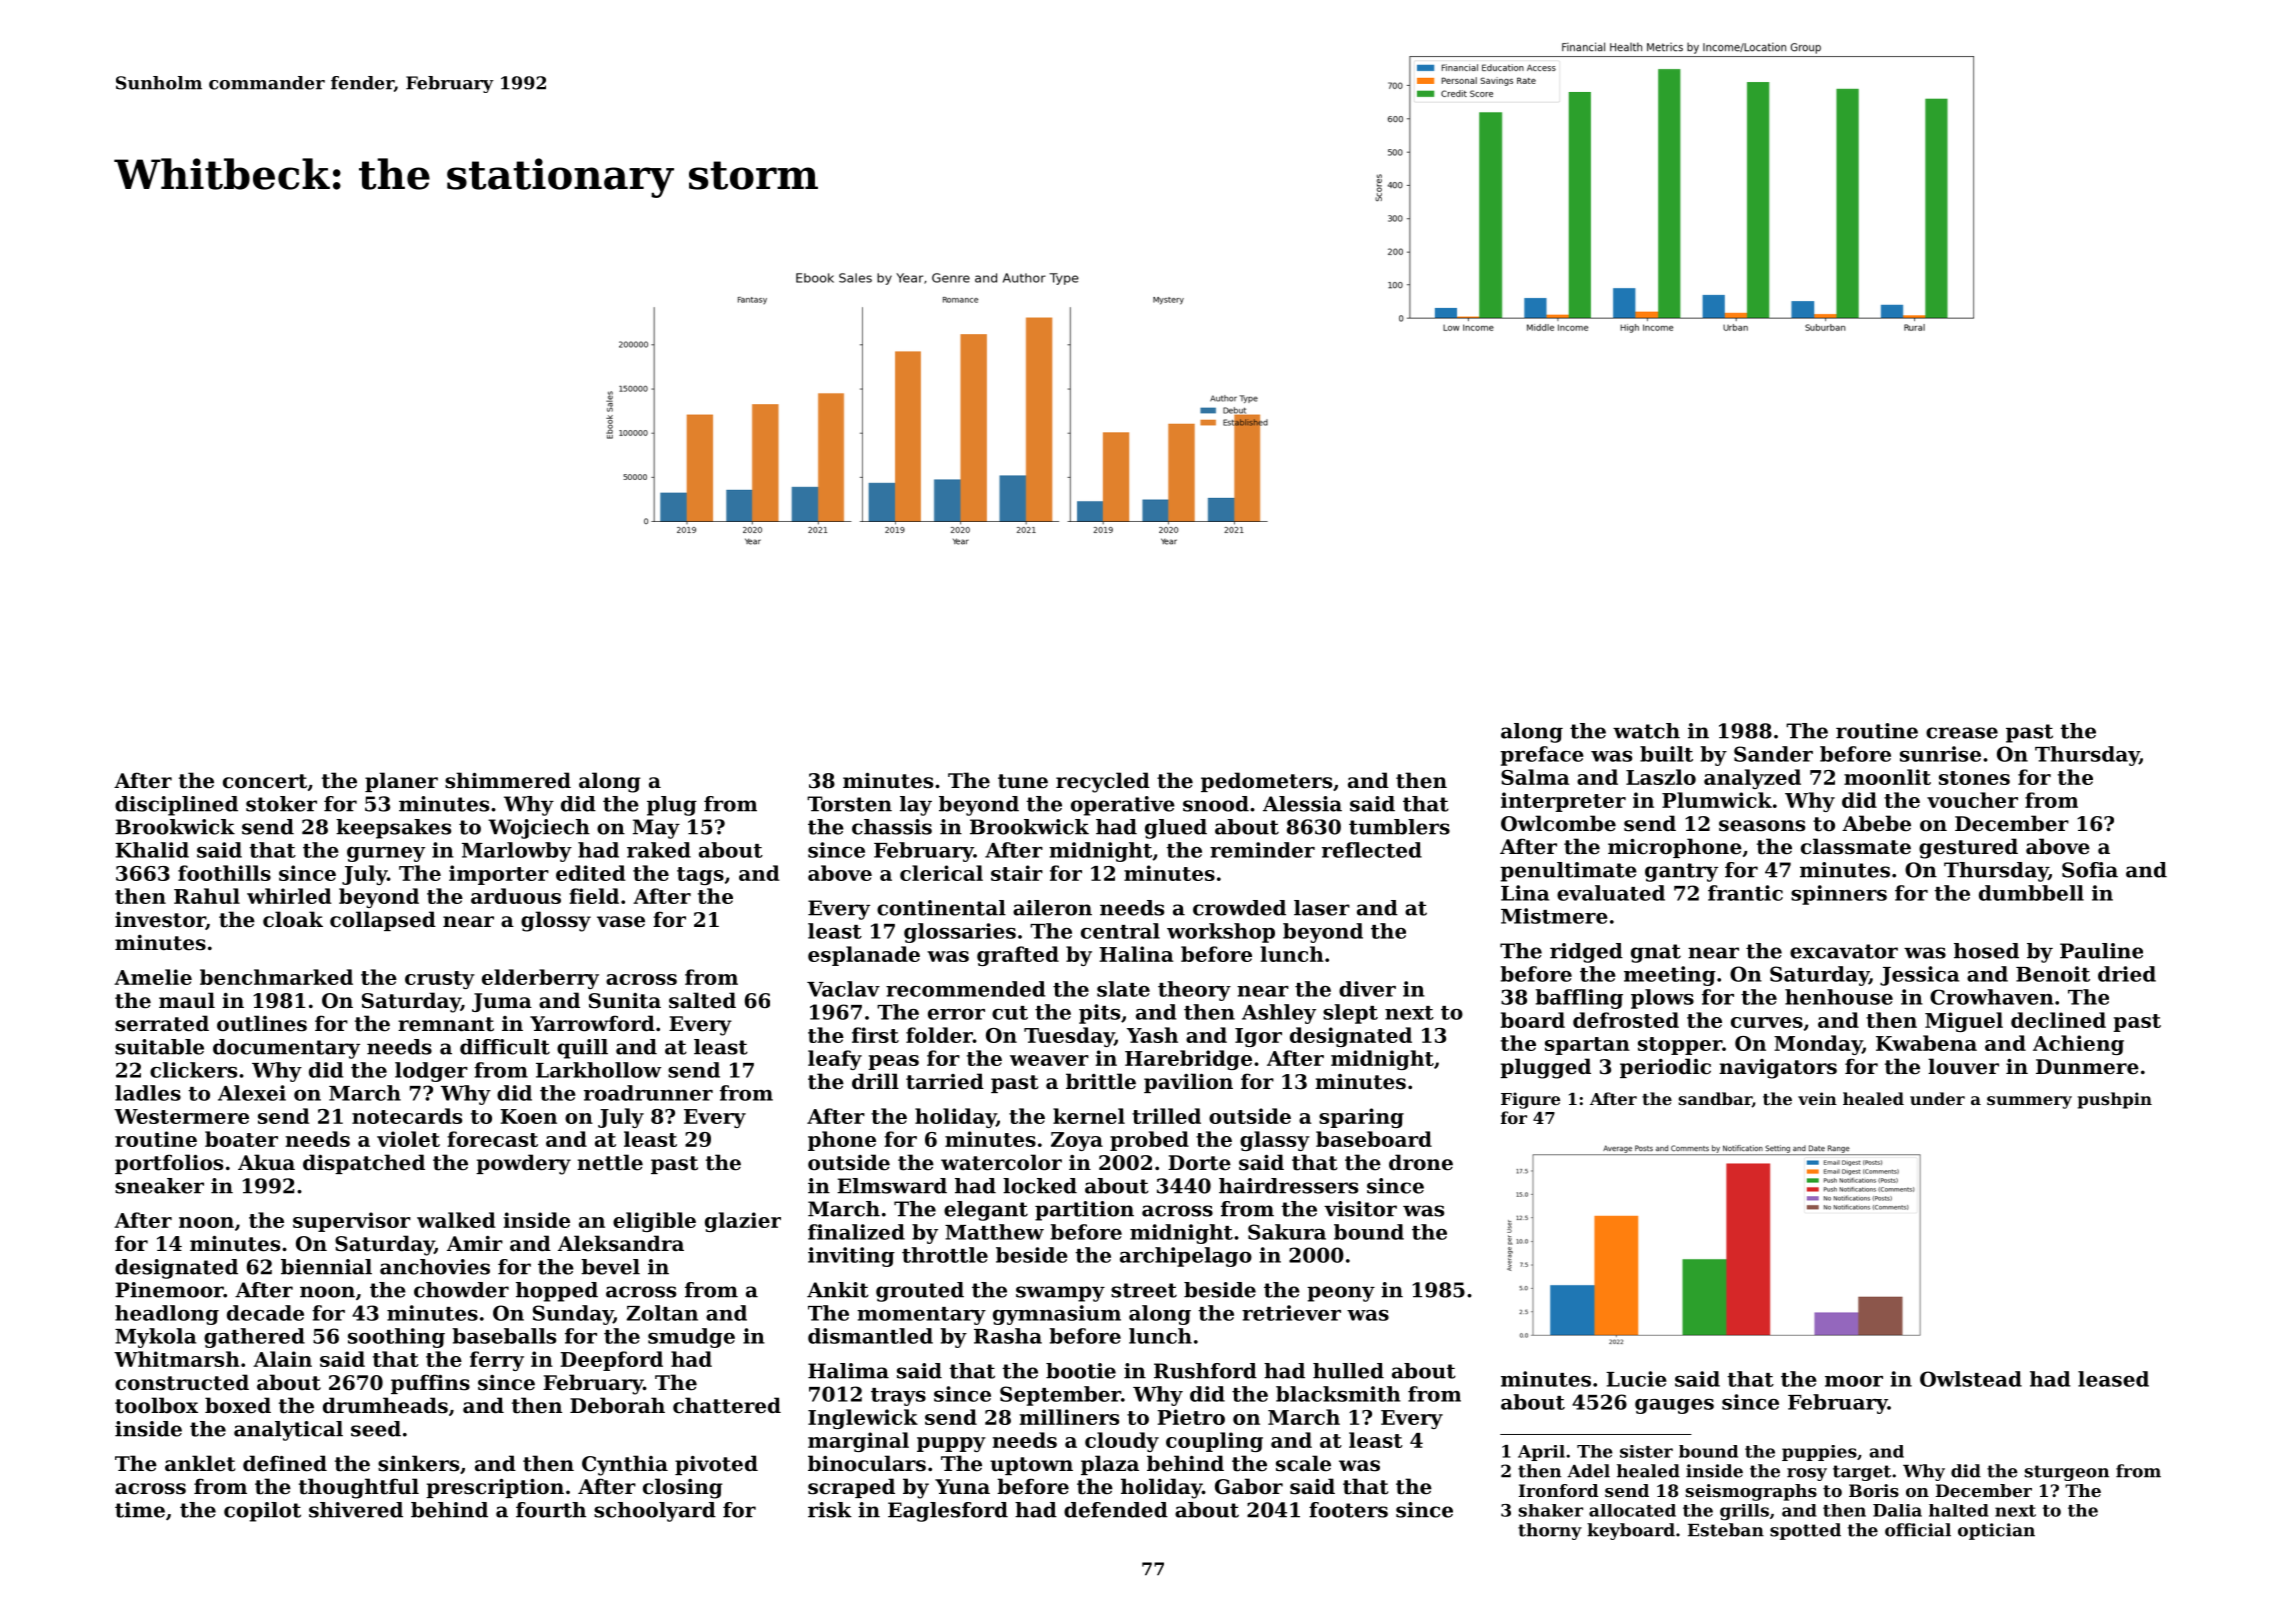 The width and height of the image is (2282, 1614). Describe the element at coordinates (431, 1072) in the image. I see `lodger` at that location.
